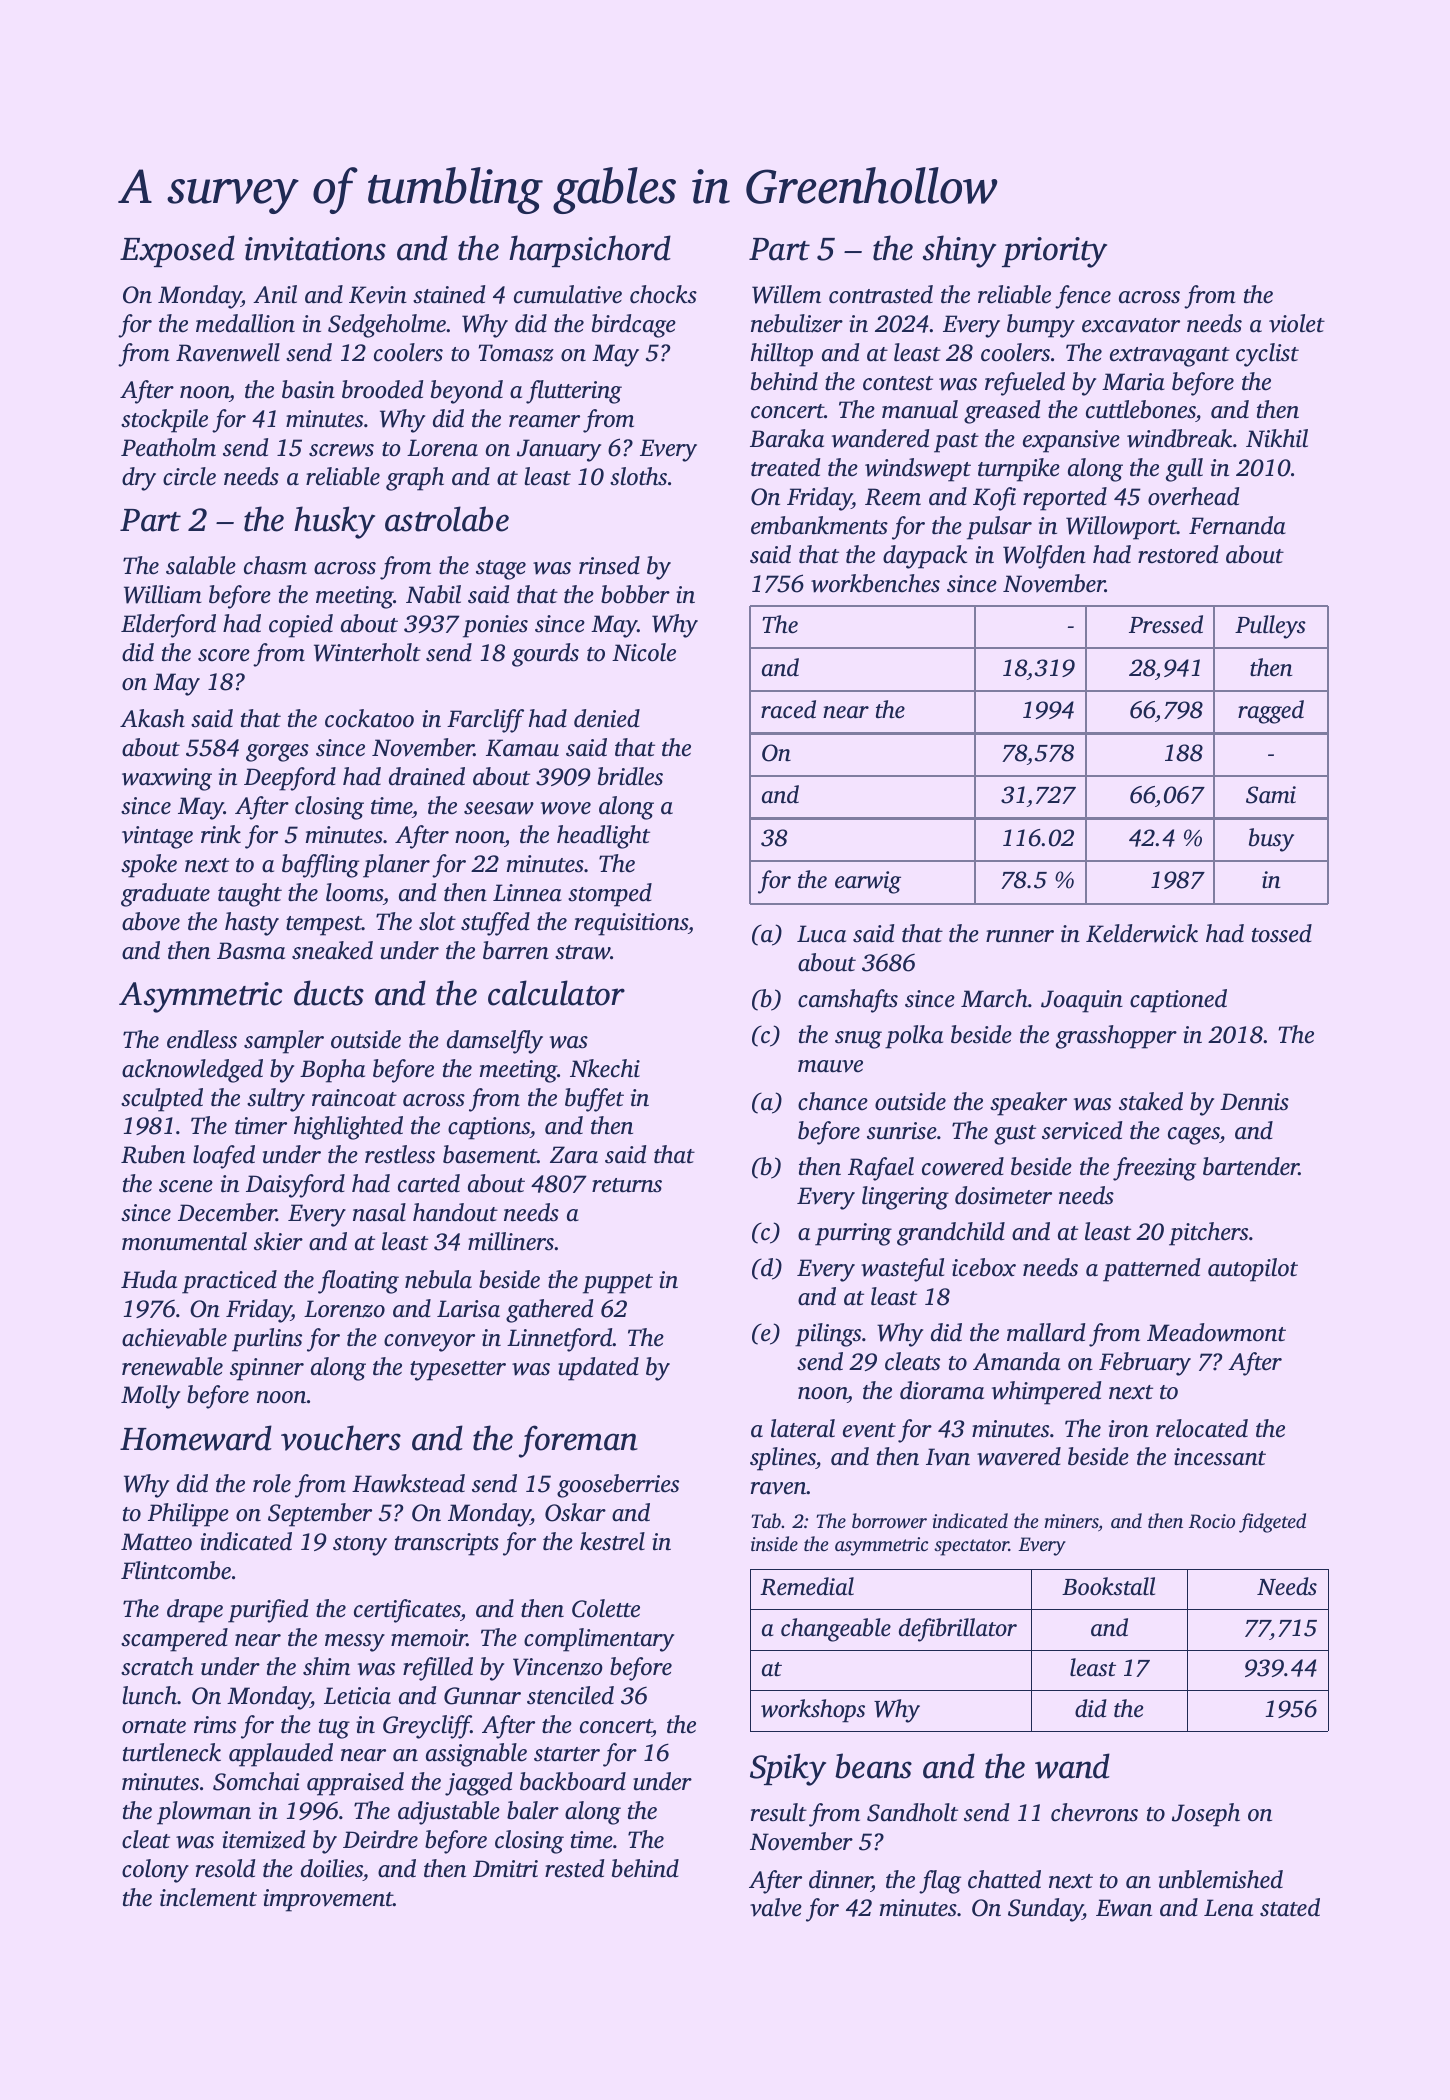 This image has width=1450, height=2100. I want to click on rink, so click(221, 834).
